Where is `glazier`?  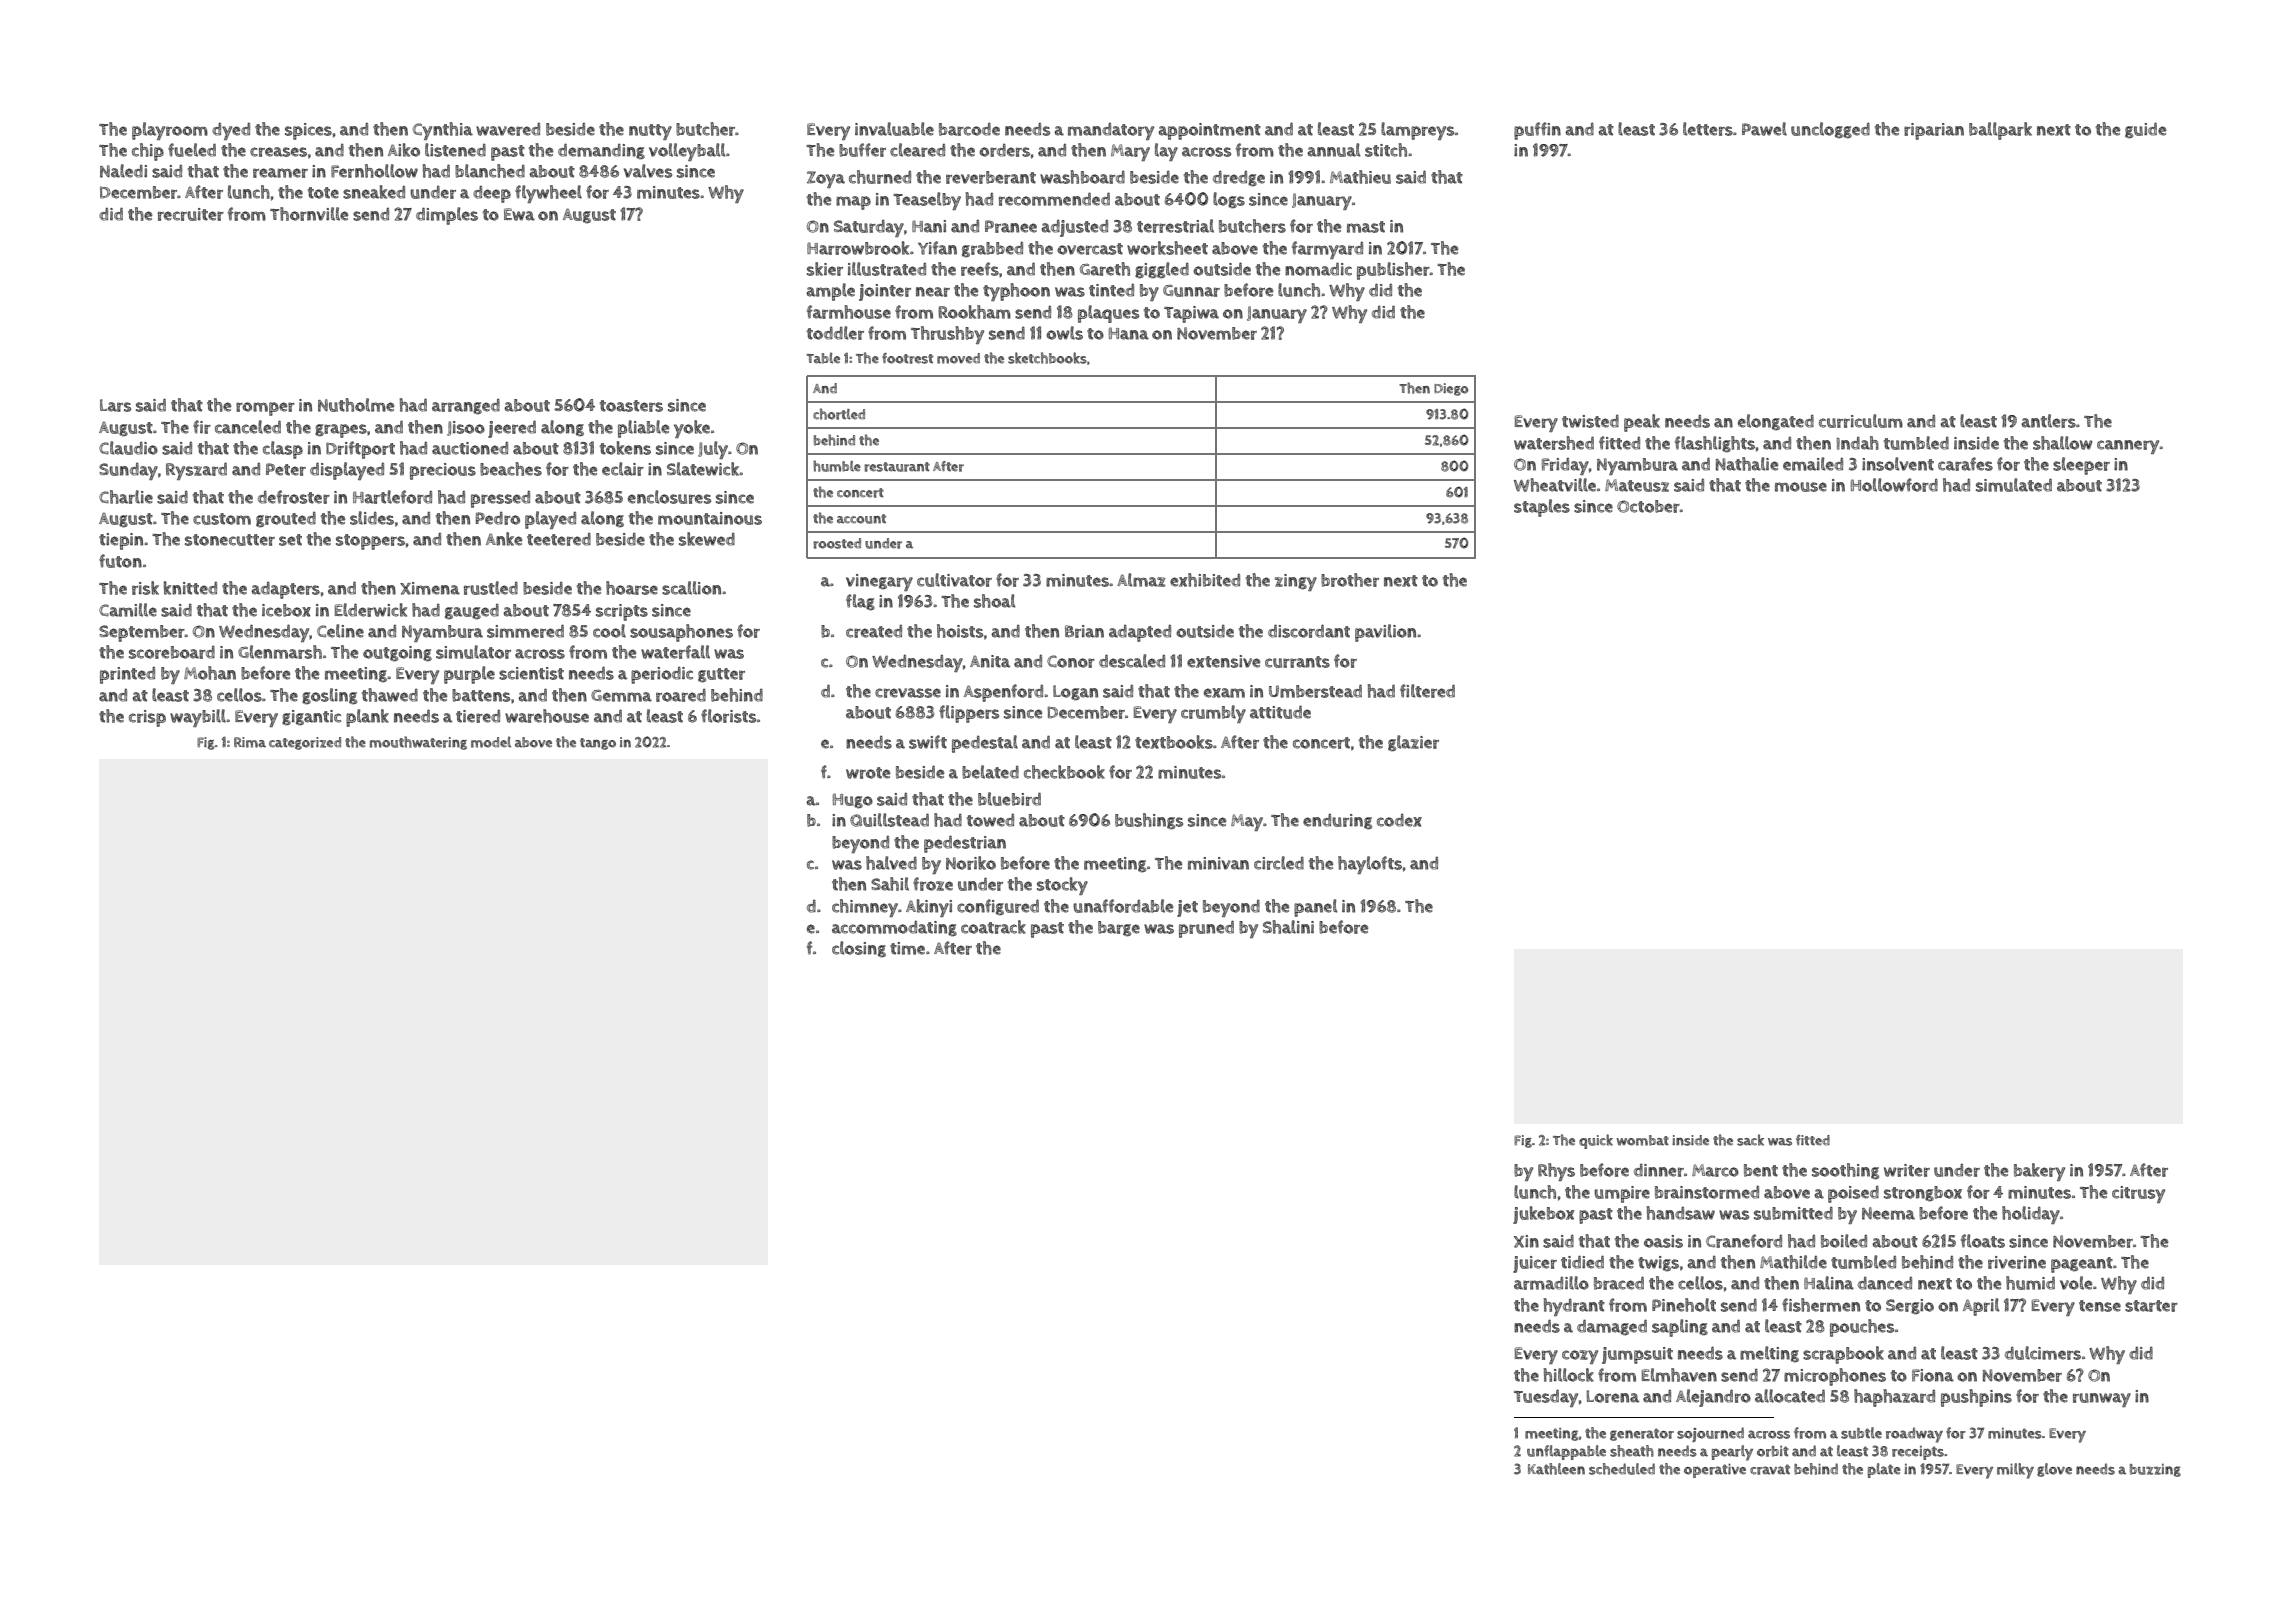
glazier is located at coordinates (1413, 743).
